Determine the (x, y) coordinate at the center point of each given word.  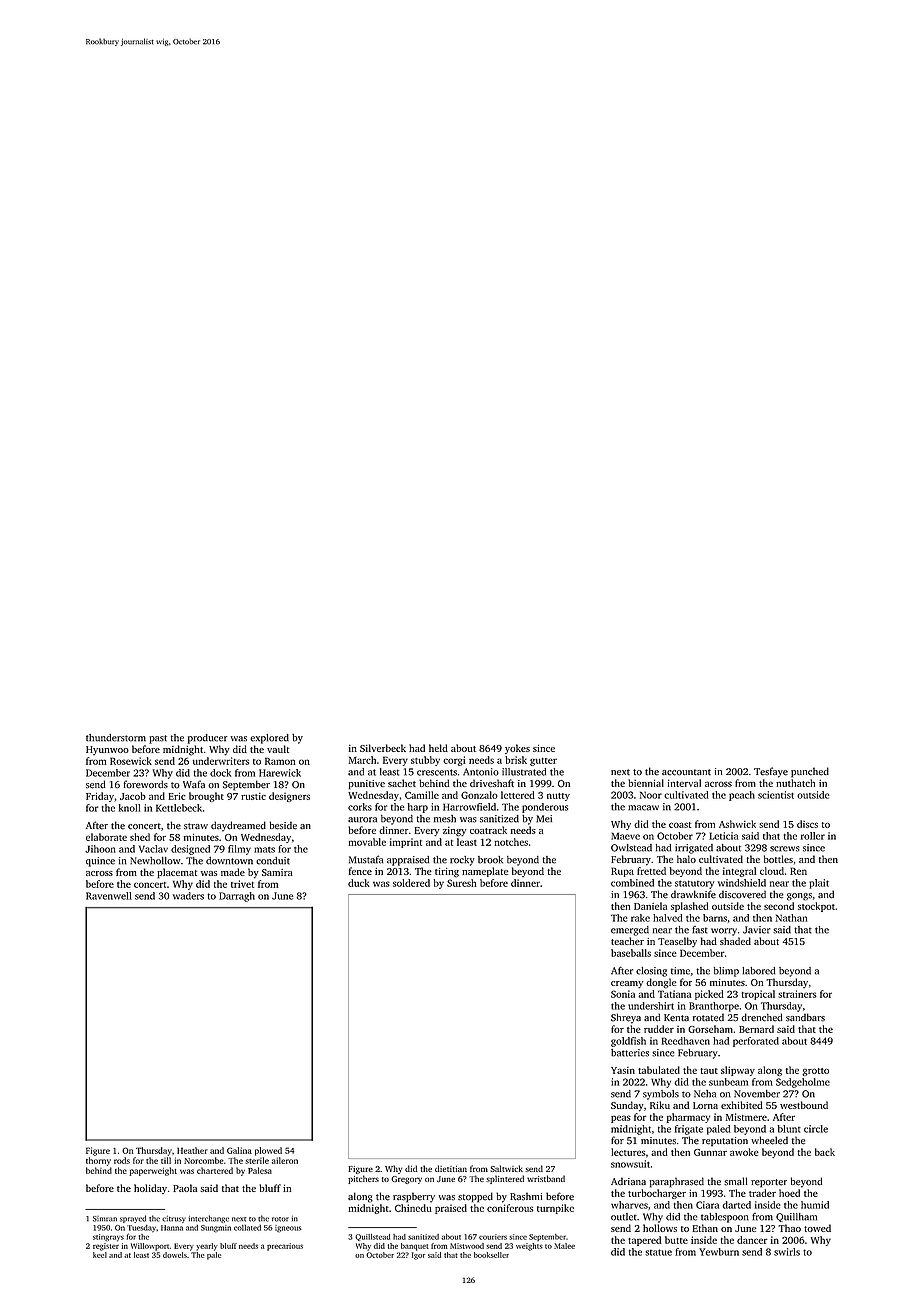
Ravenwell (109, 896)
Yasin (623, 1070)
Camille (422, 795)
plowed (268, 1151)
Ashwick (737, 824)
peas (621, 1119)
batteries (630, 1053)
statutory (694, 884)
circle (816, 1129)
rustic (253, 796)
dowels (175, 1255)
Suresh (462, 883)
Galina (239, 1150)
